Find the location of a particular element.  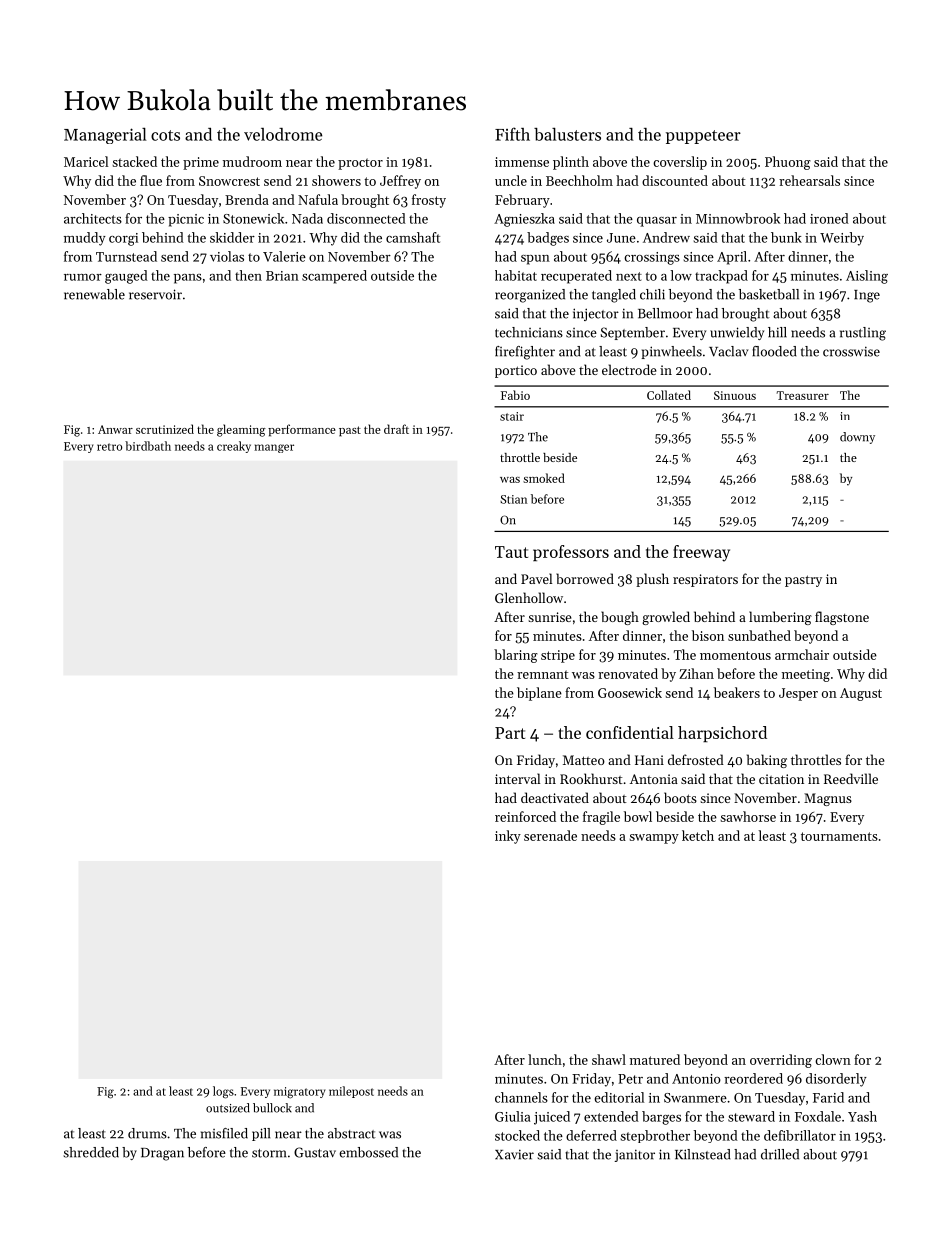

drums is located at coordinates (147, 1133).
